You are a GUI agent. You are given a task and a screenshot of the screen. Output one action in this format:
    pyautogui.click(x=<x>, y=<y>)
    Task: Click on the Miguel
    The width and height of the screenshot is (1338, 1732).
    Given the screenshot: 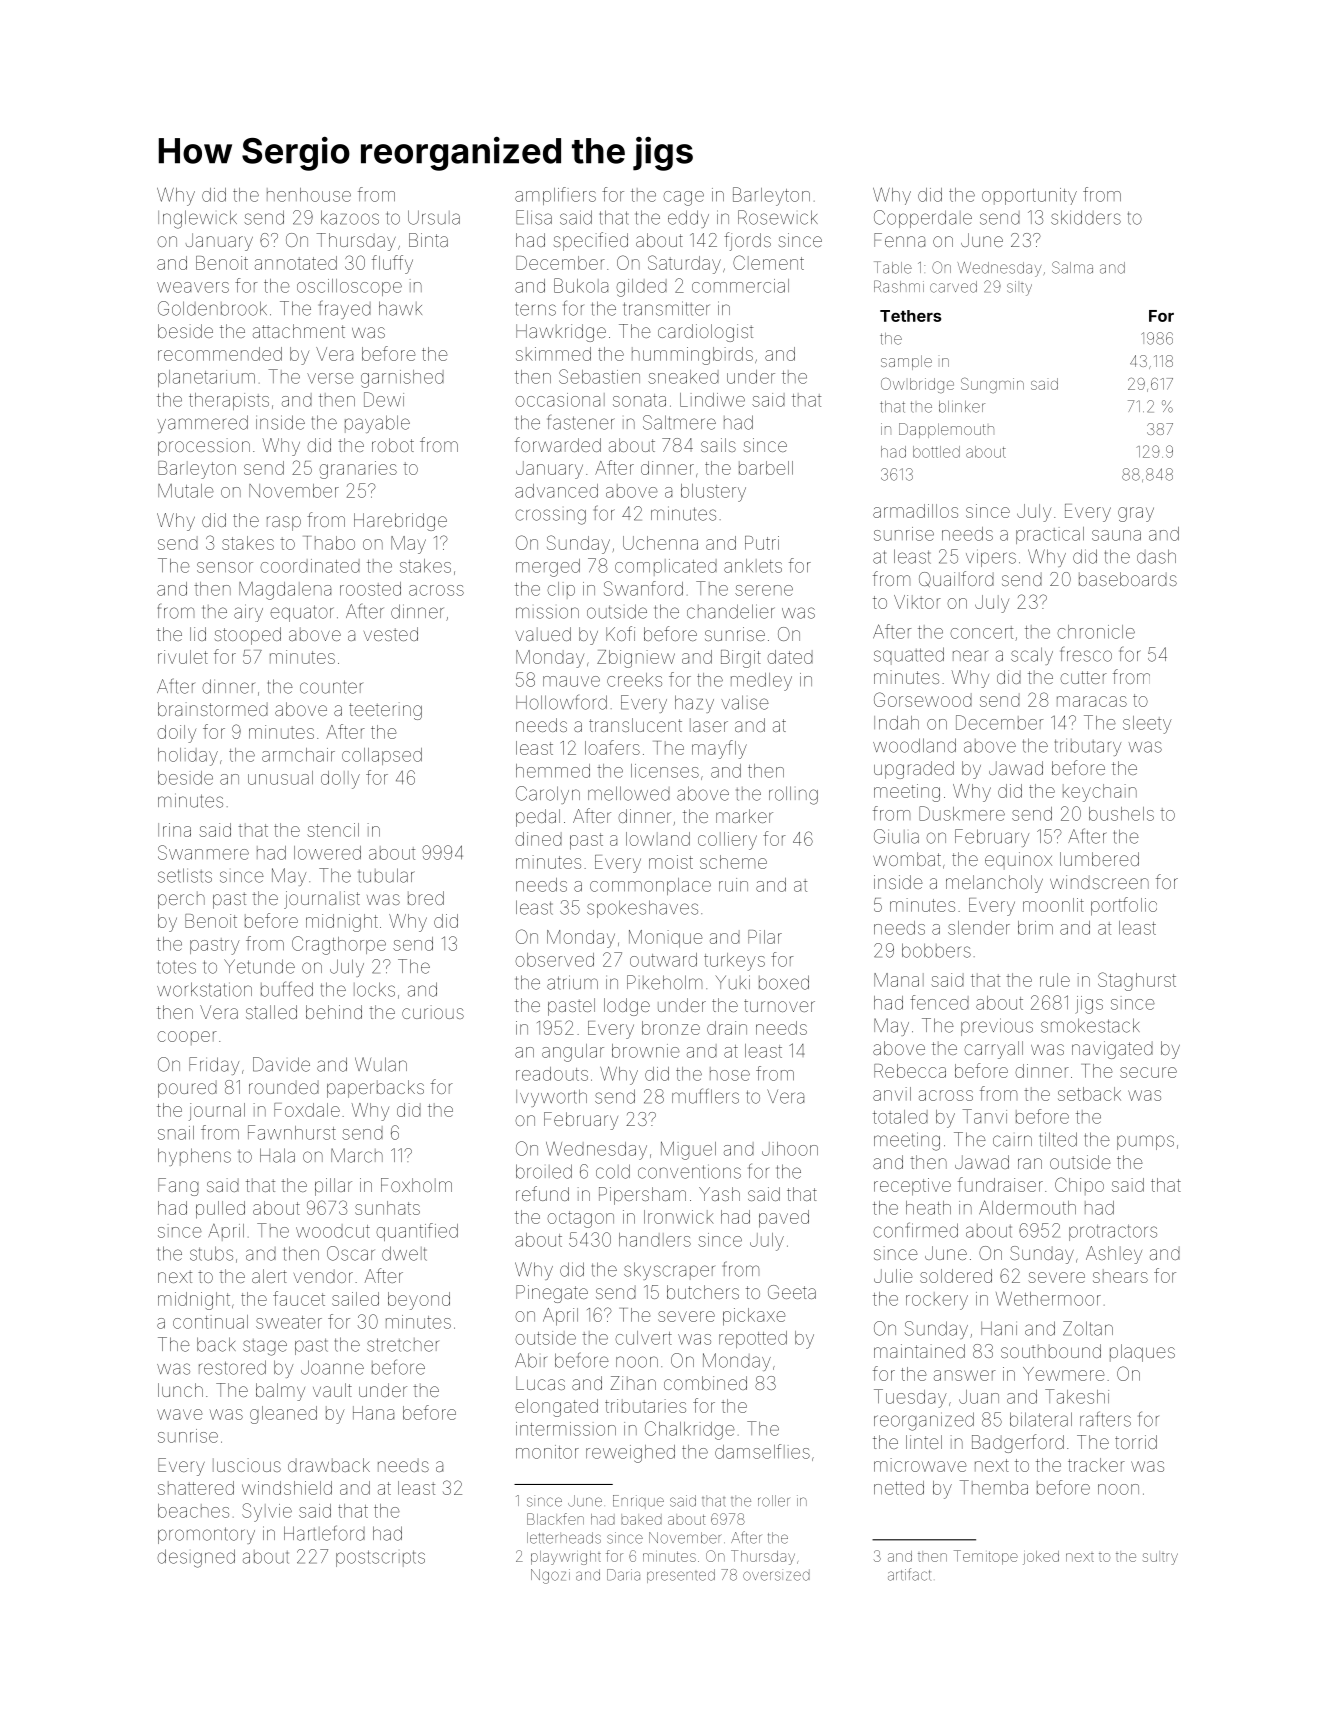 What is the action you would take?
    pyautogui.click(x=688, y=1150)
